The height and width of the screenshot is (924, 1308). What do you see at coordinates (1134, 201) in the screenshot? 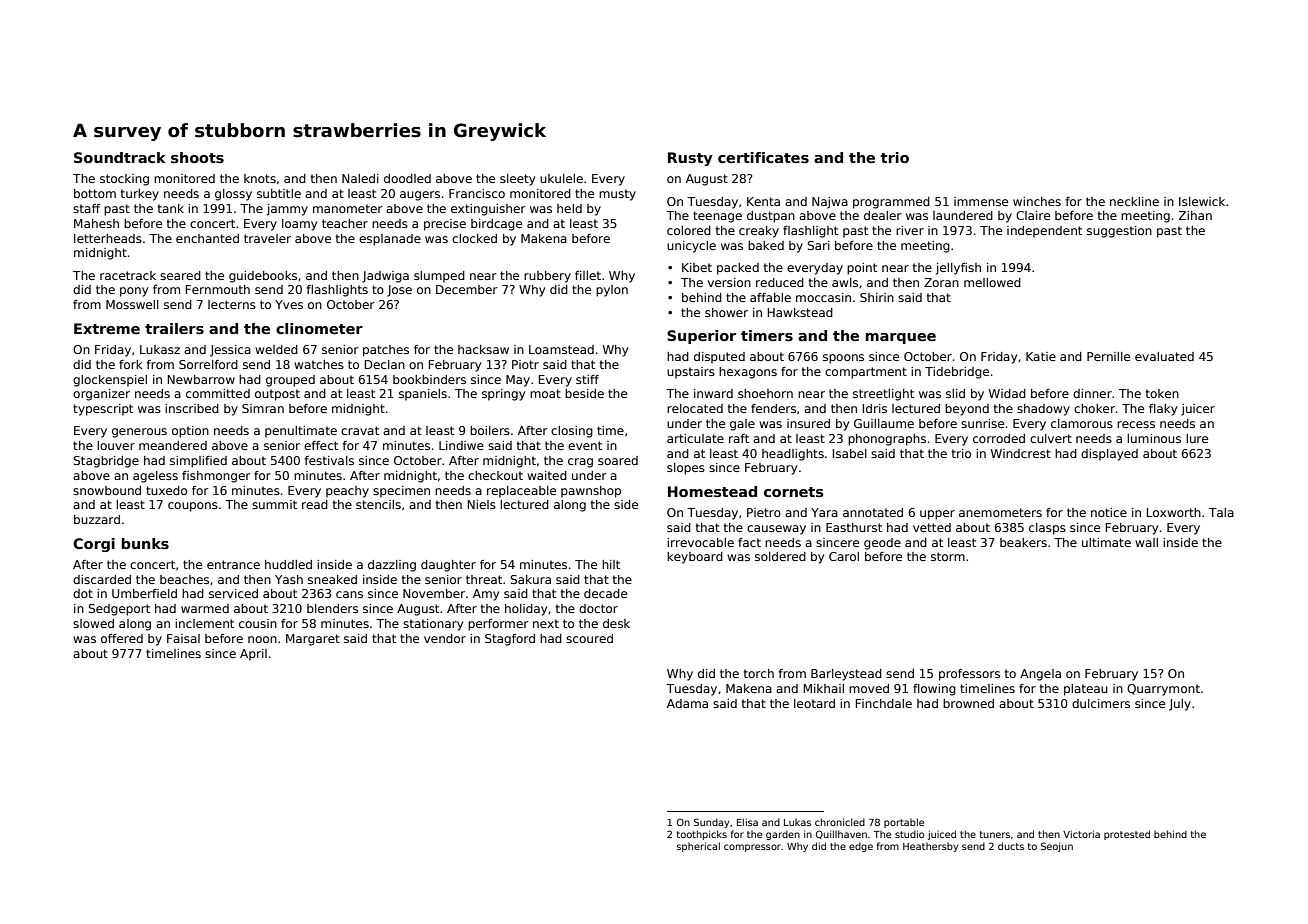
I see `neckline` at bounding box center [1134, 201].
